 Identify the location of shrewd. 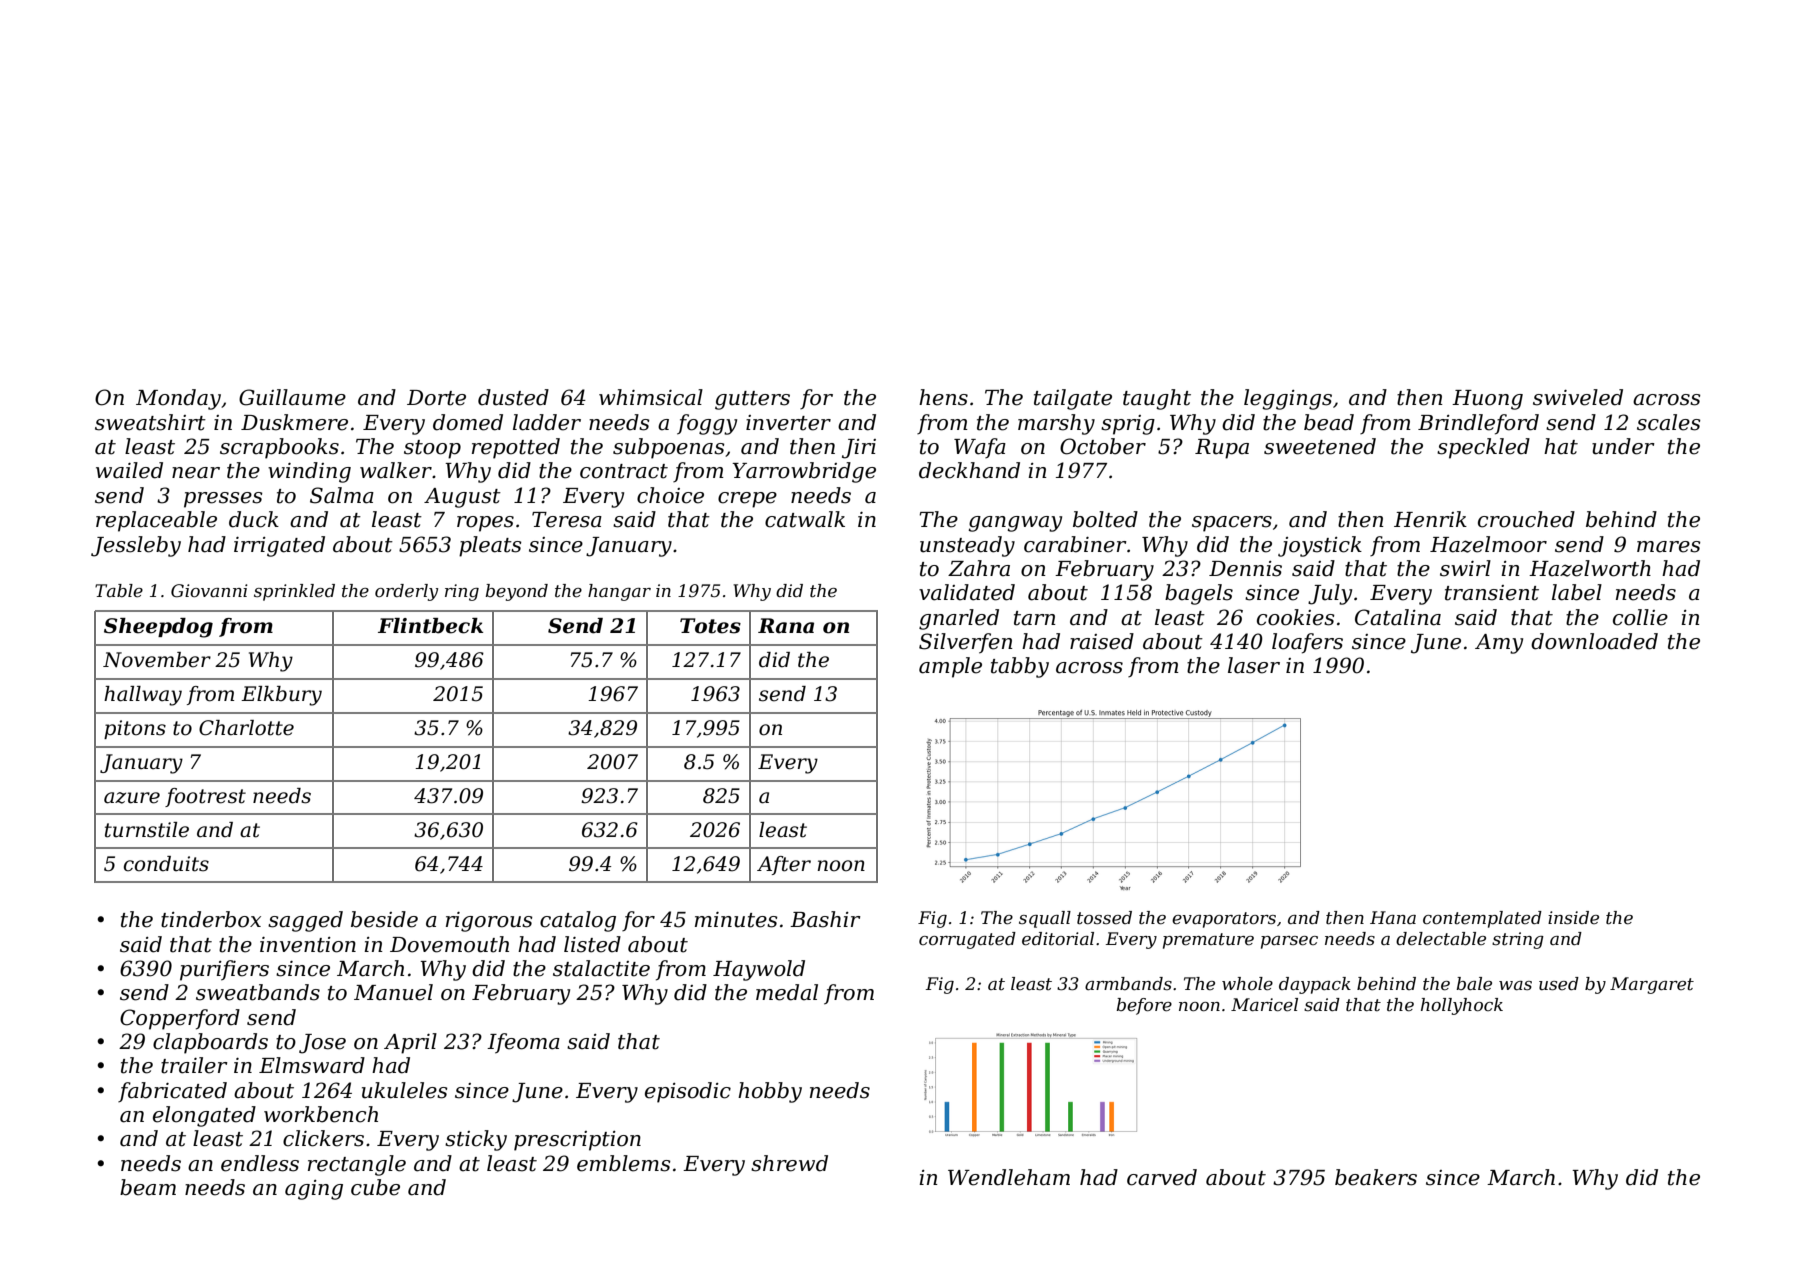
(789, 1163).
